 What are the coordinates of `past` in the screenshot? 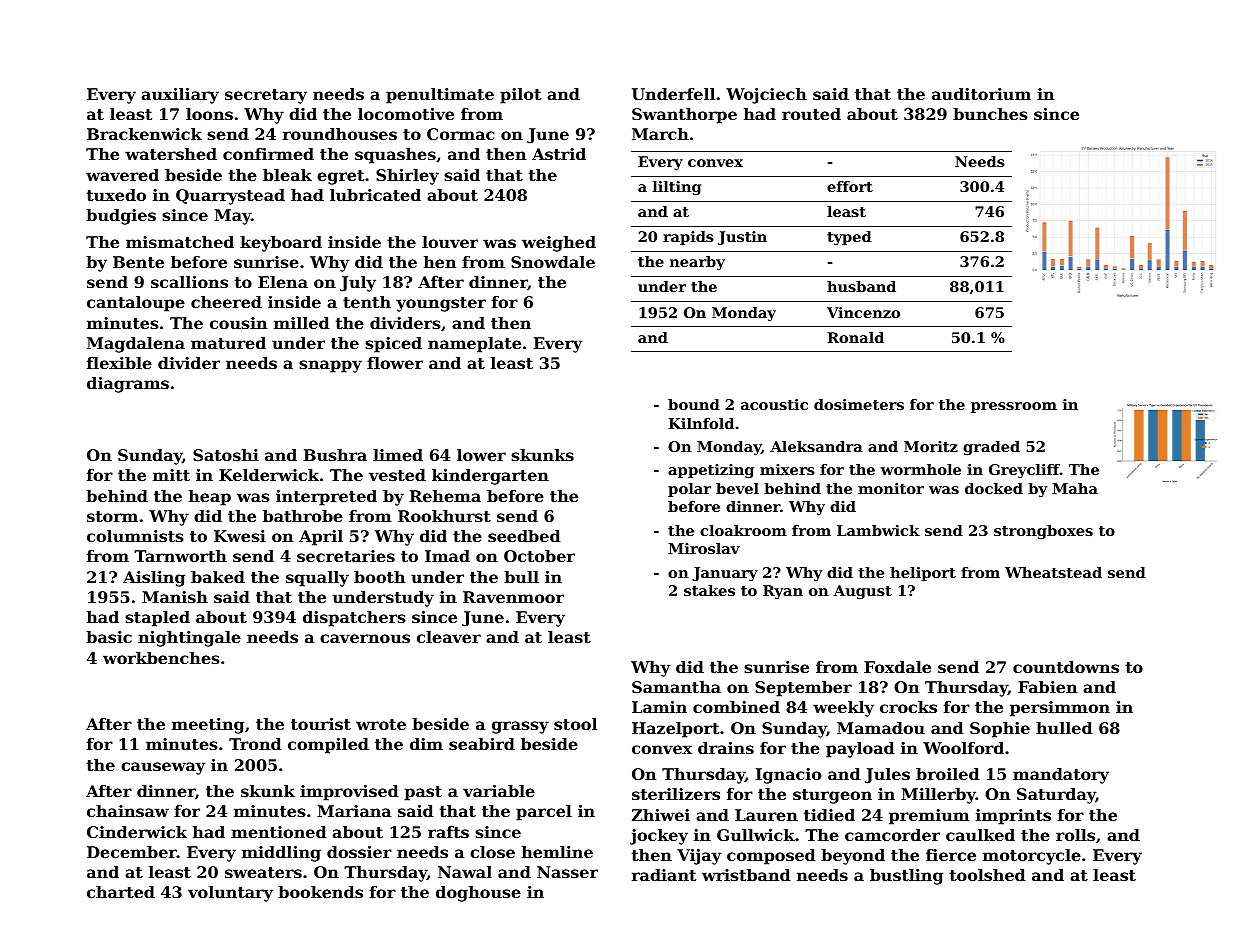 It's located at (423, 793).
